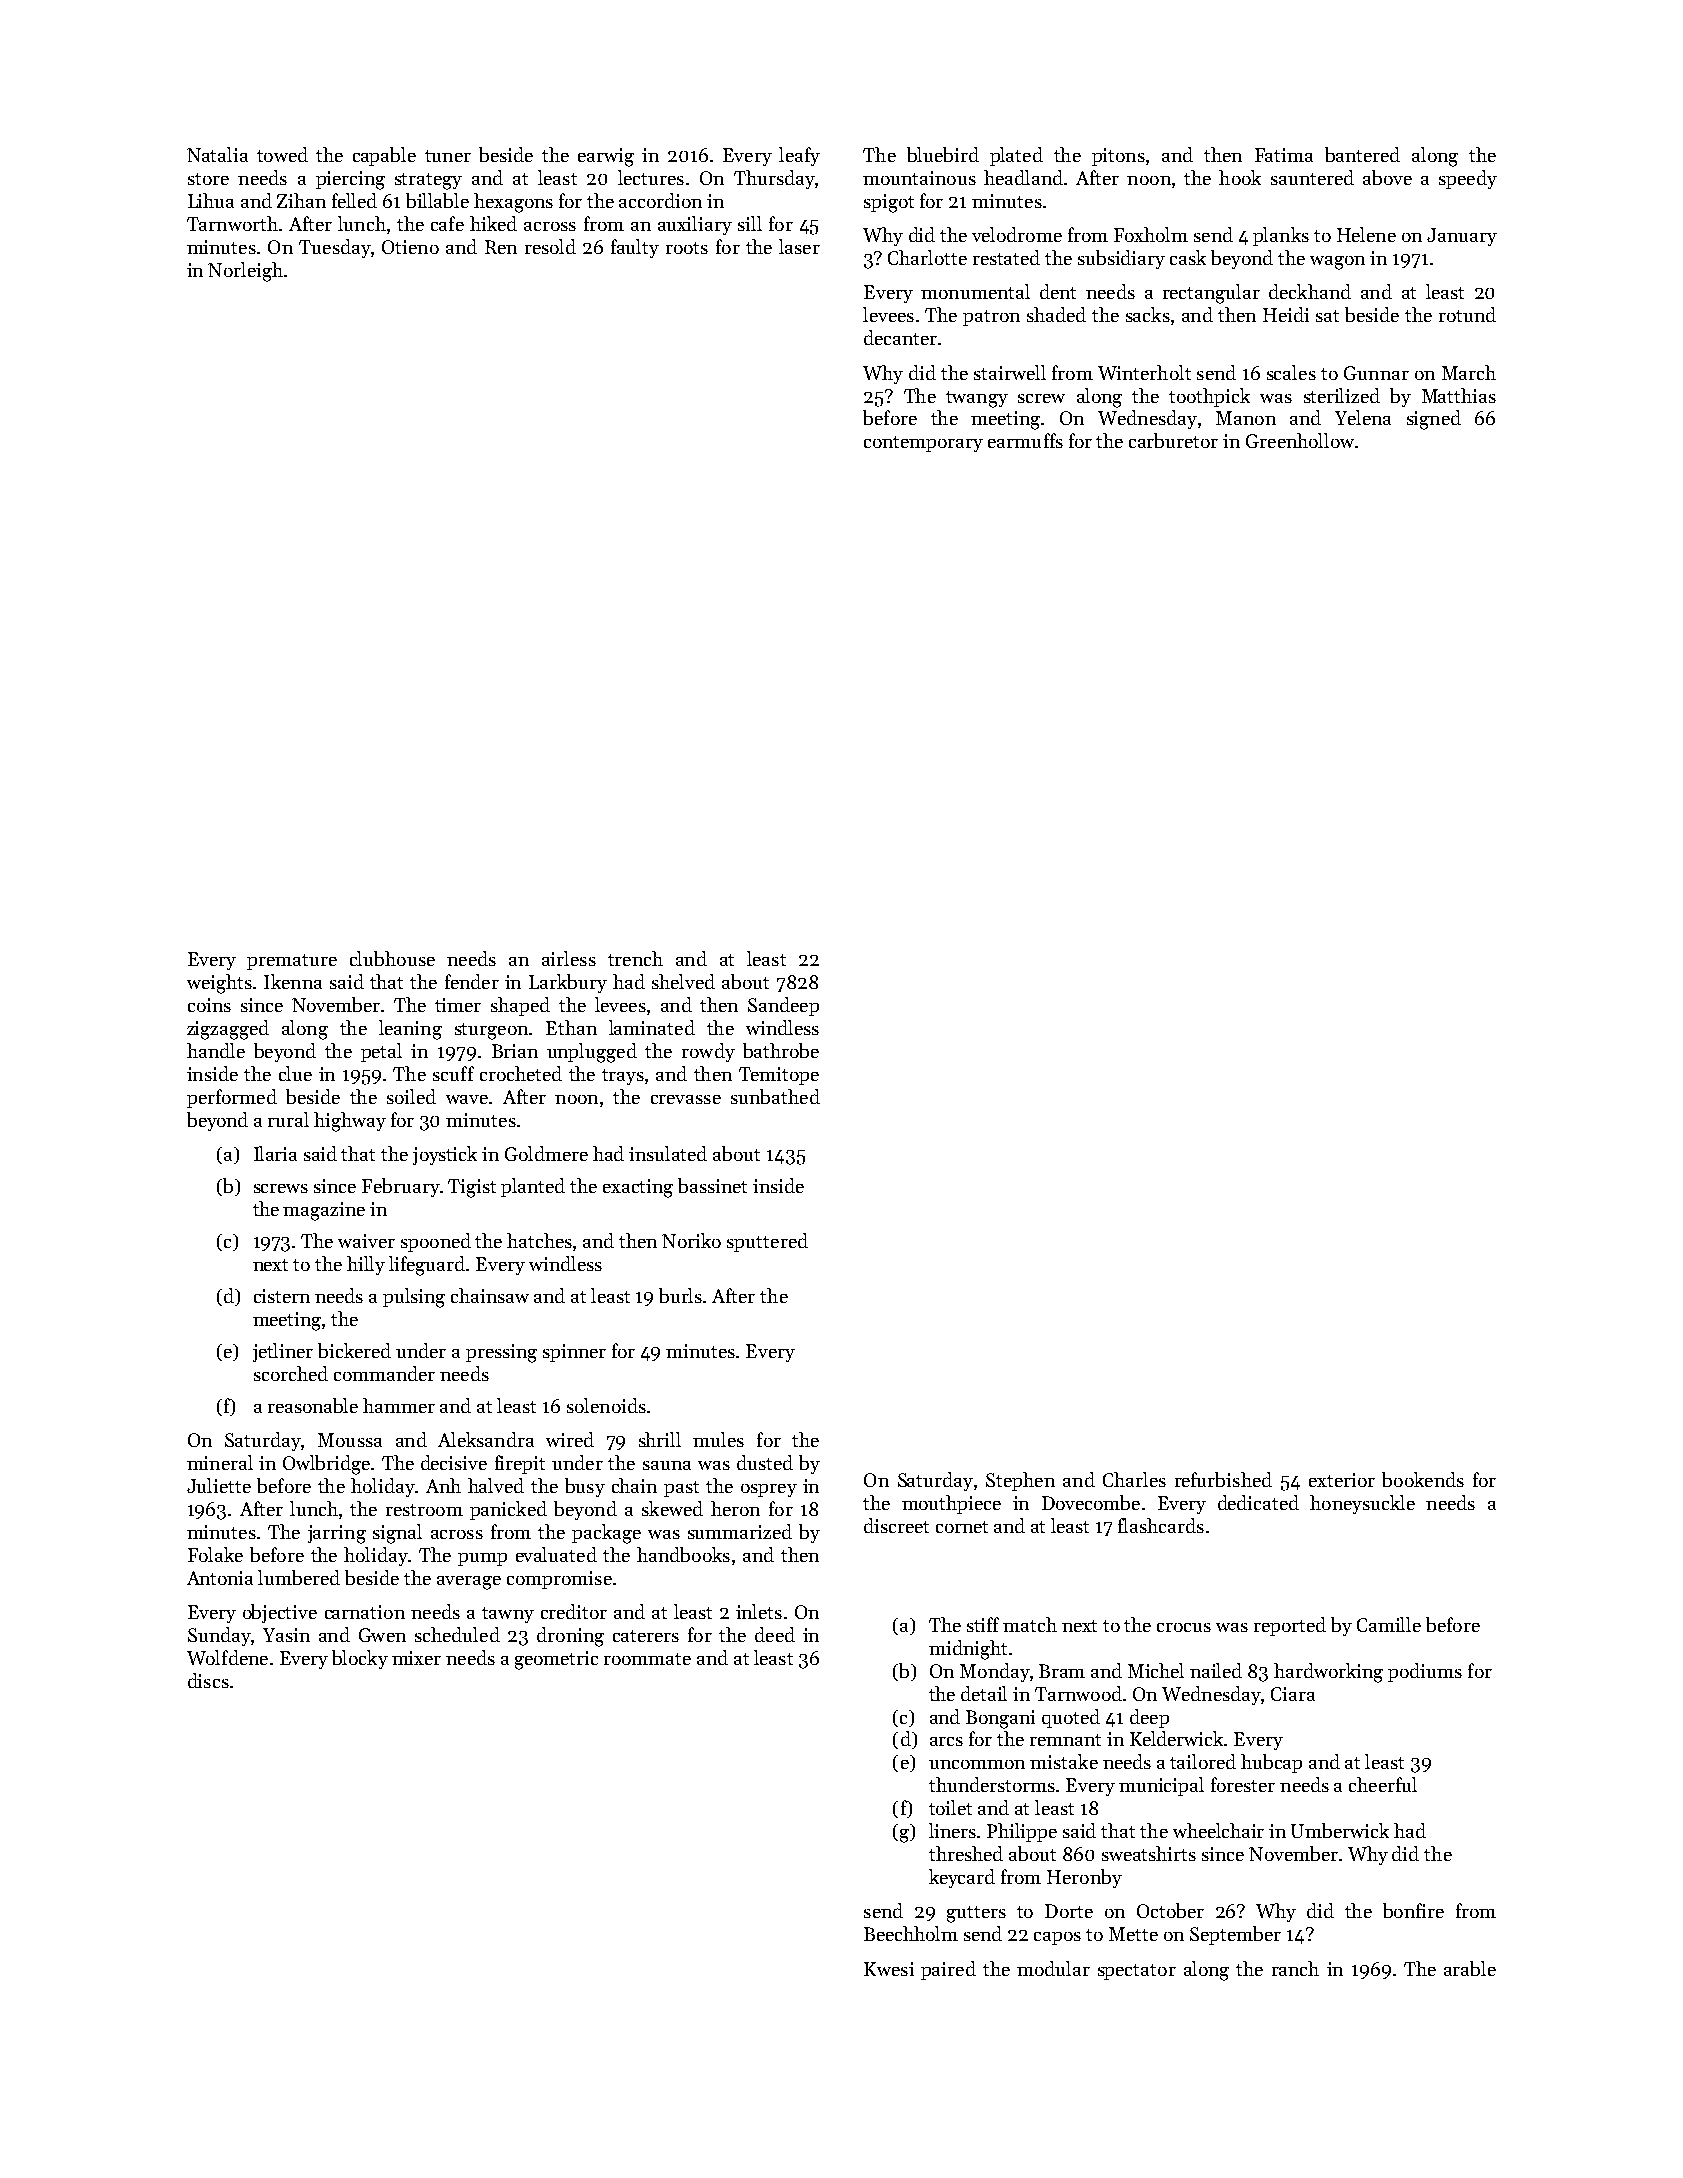  What do you see at coordinates (208, 1680) in the screenshot?
I see `discs` at bounding box center [208, 1680].
